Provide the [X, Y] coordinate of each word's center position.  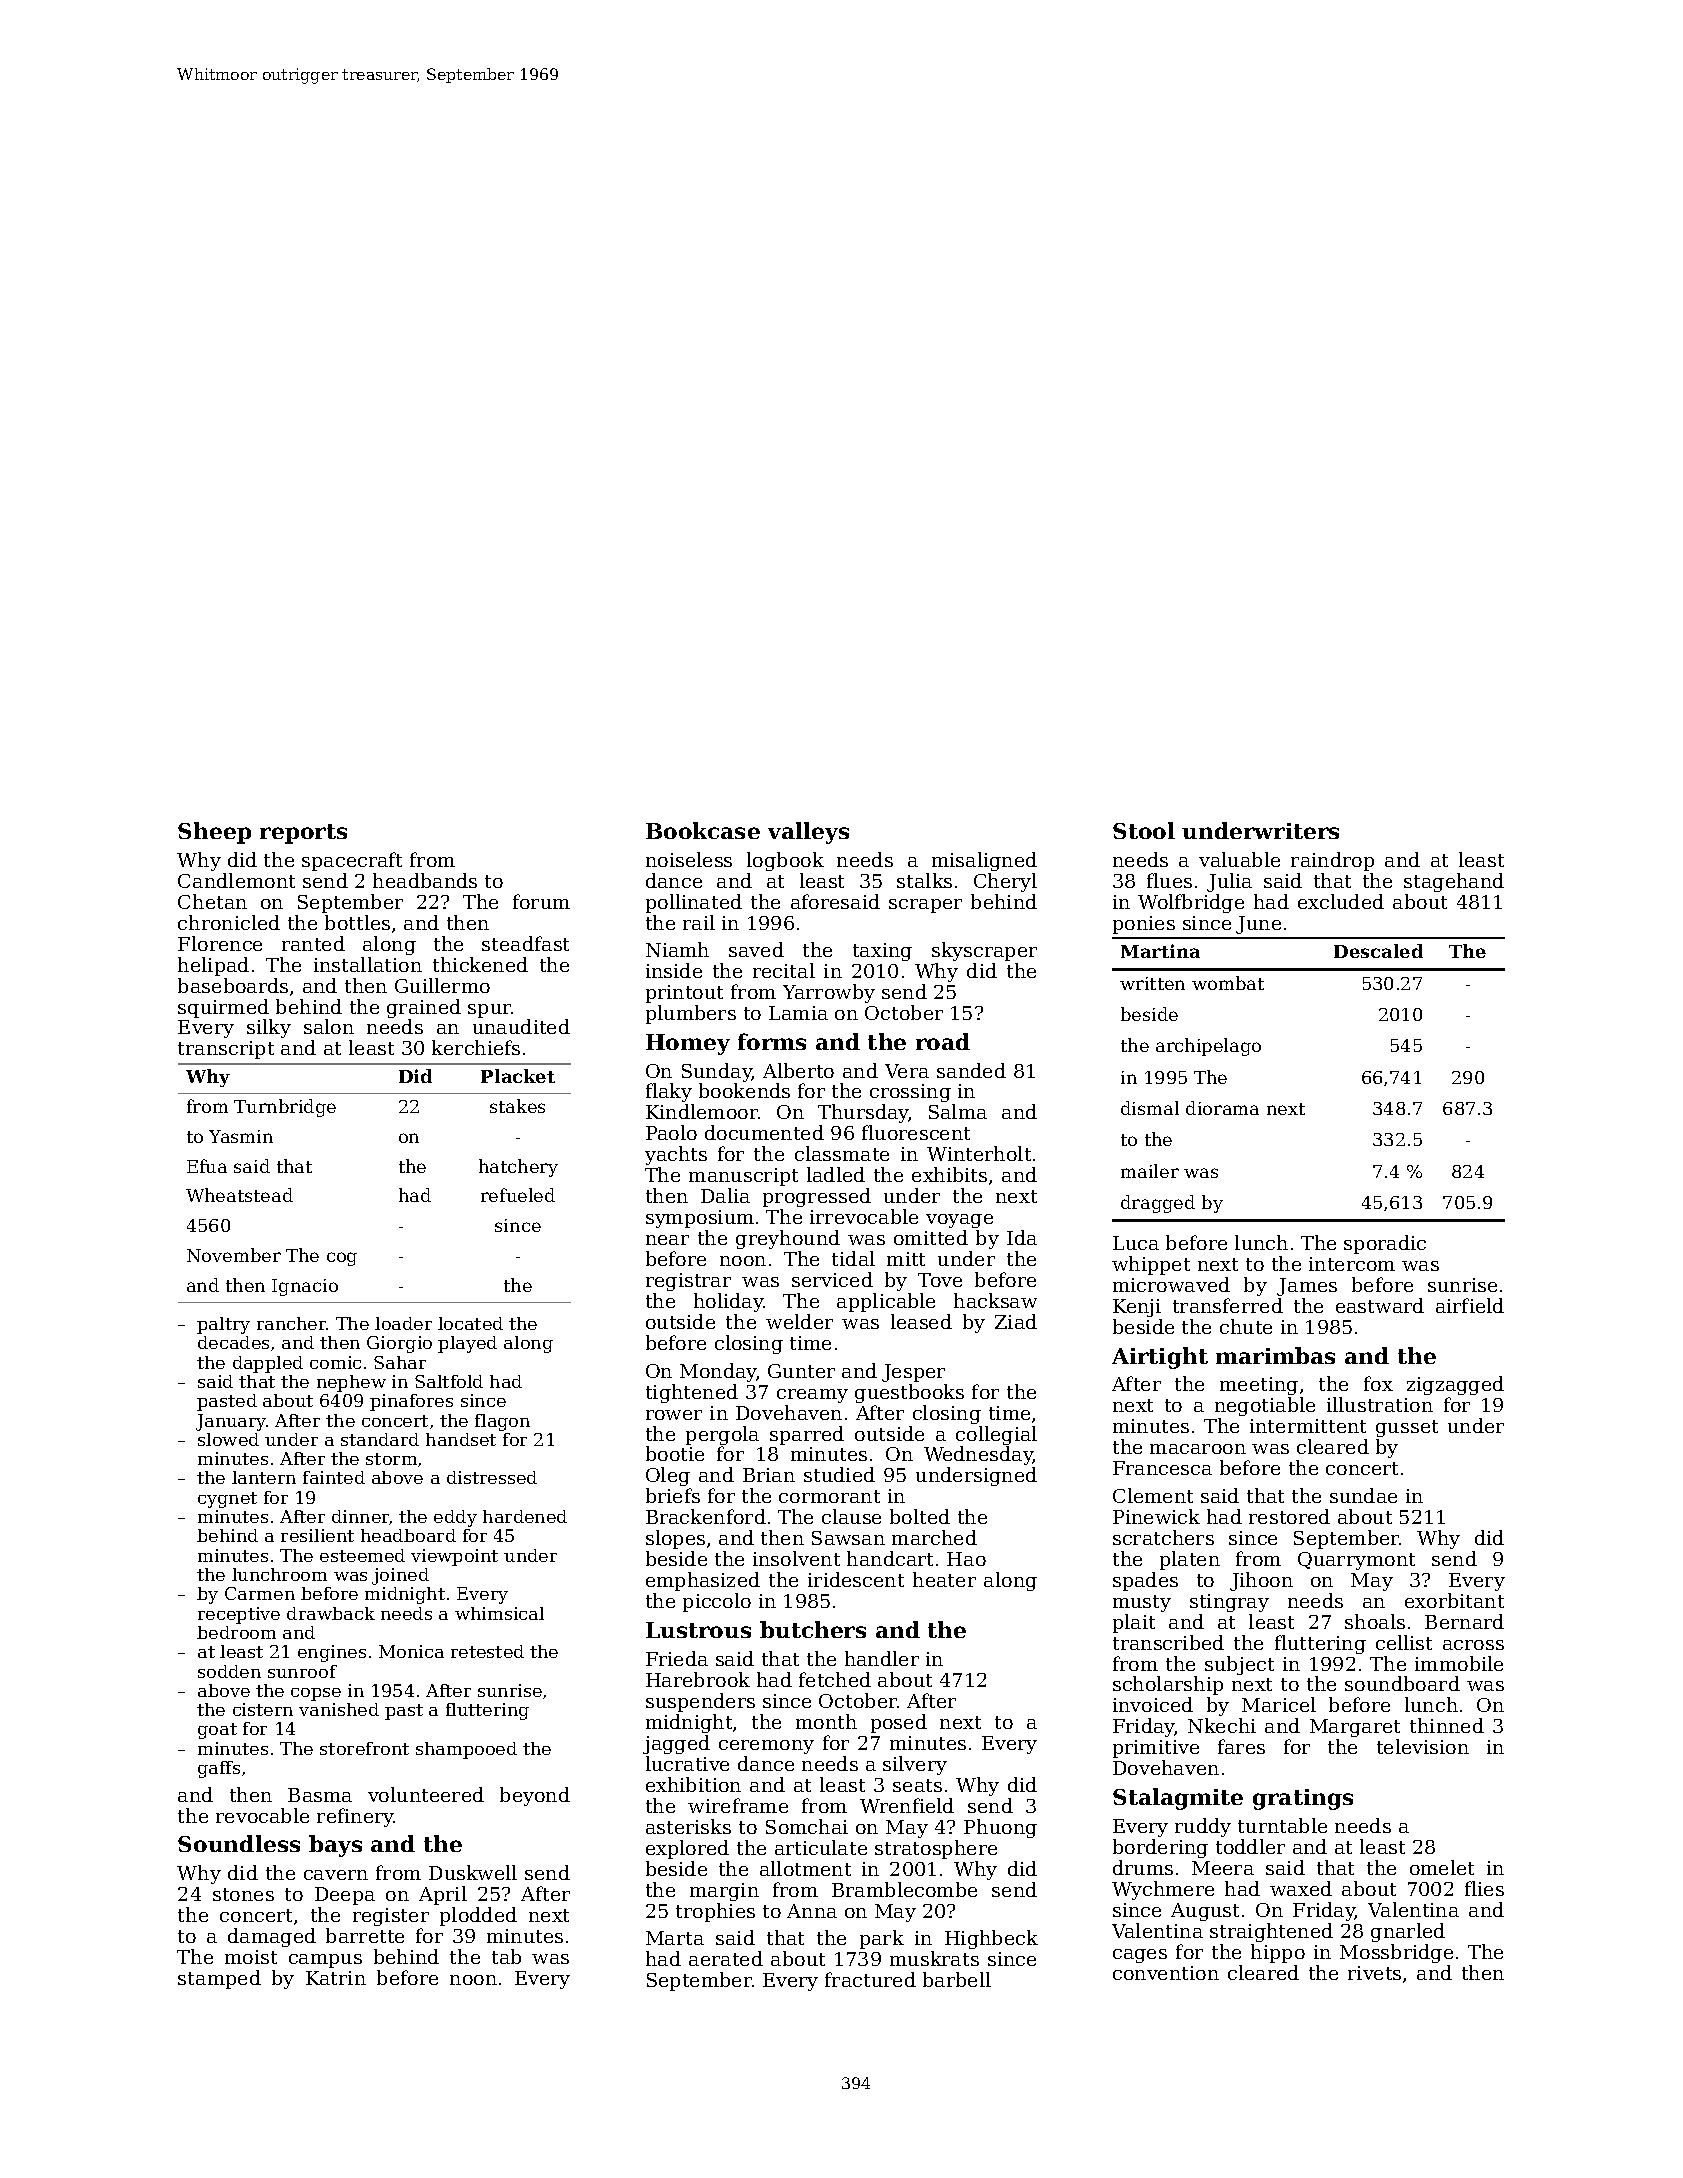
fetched [835, 1679]
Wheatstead [239, 1195]
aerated [726, 1958]
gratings [1303, 1799]
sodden [229, 1671]
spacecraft [352, 861]
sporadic [1385, 1244]
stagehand [1454, 882]
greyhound [788, 1239]
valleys [808, 833]
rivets [1374, 1973]
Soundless [239, 1843]
